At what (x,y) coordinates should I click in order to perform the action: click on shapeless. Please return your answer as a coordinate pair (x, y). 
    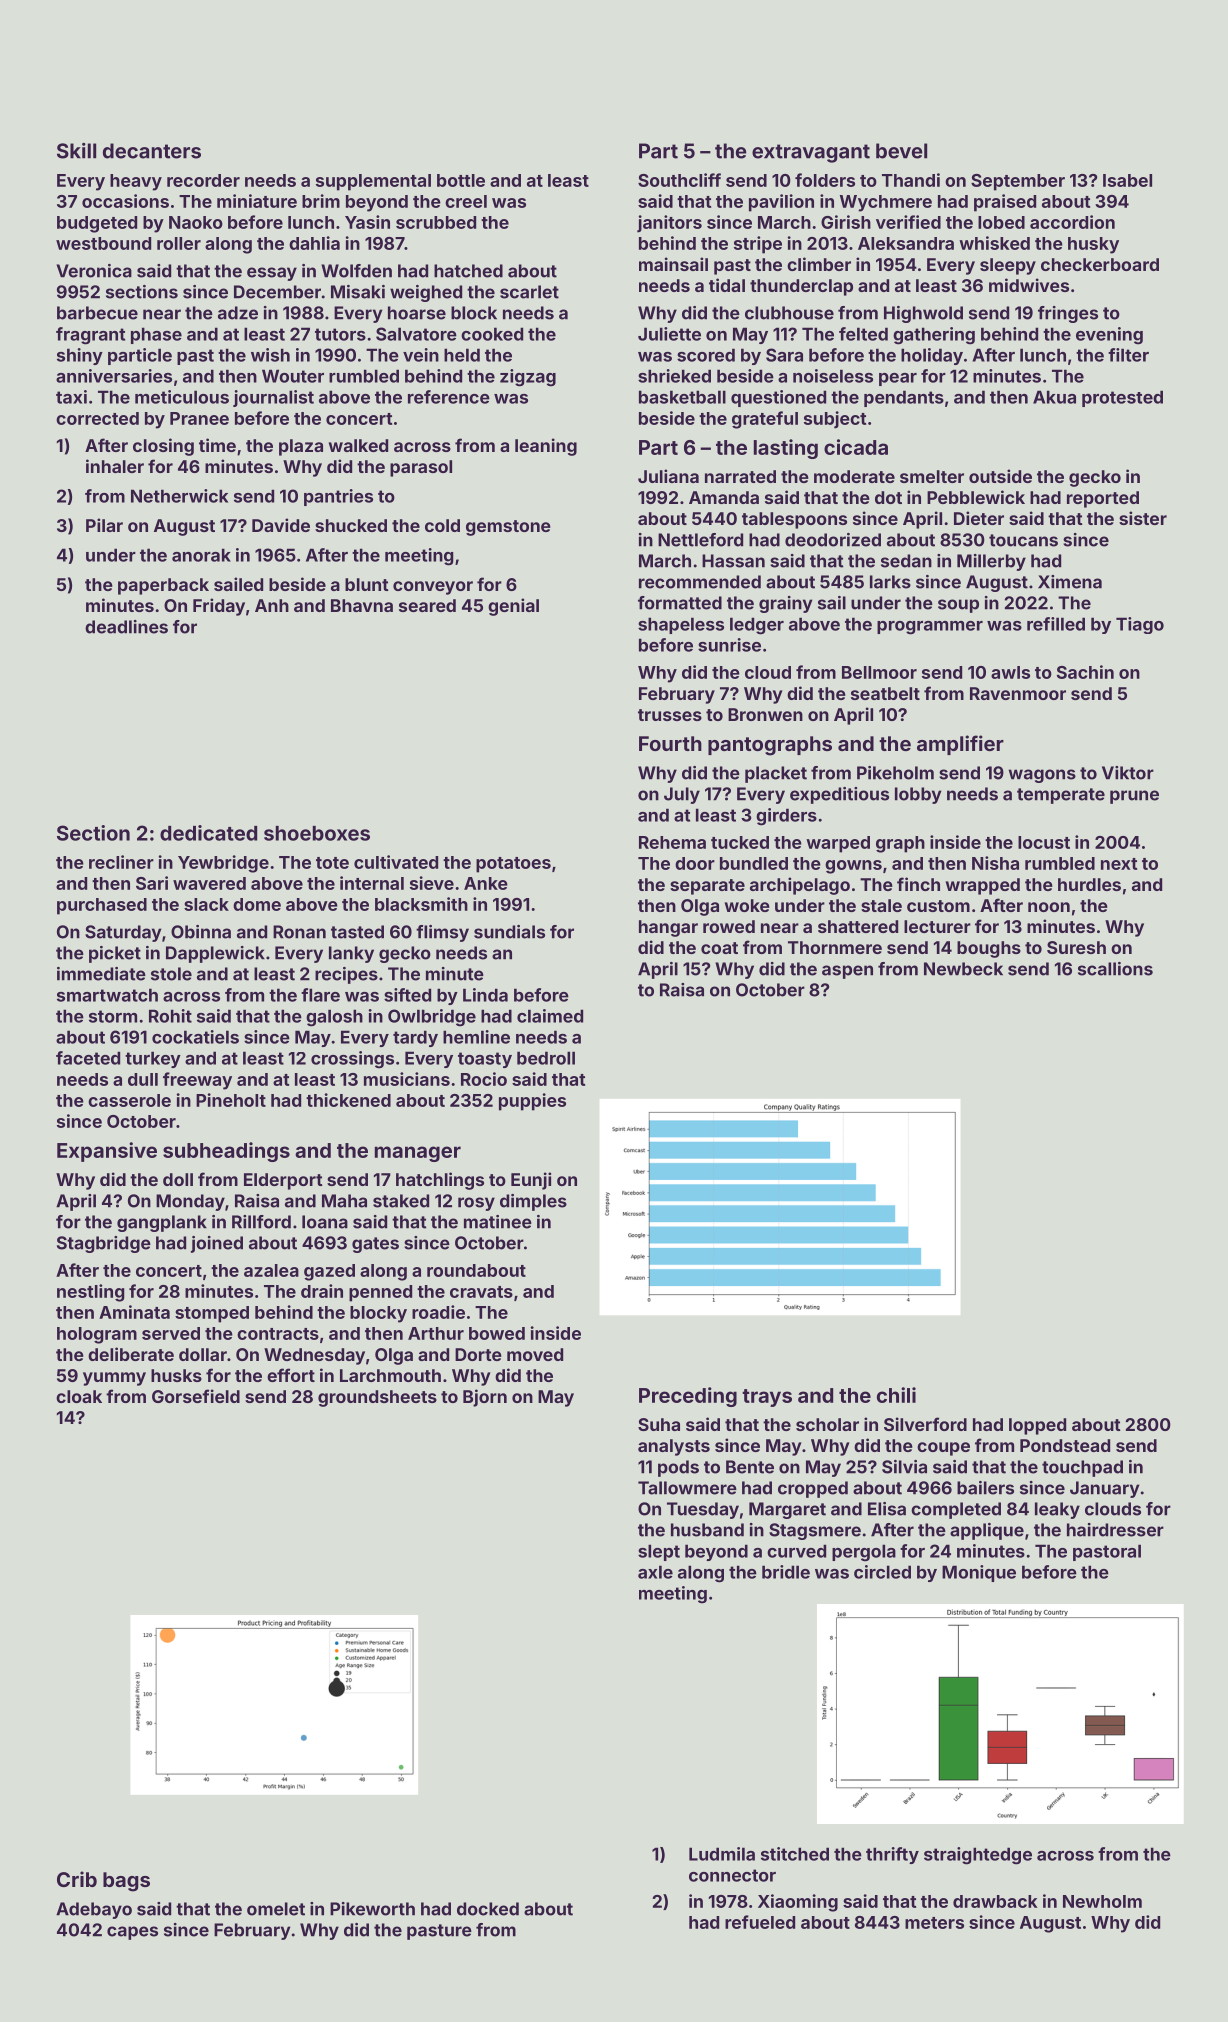
    Looking at the image, I should click on (681, 625).
